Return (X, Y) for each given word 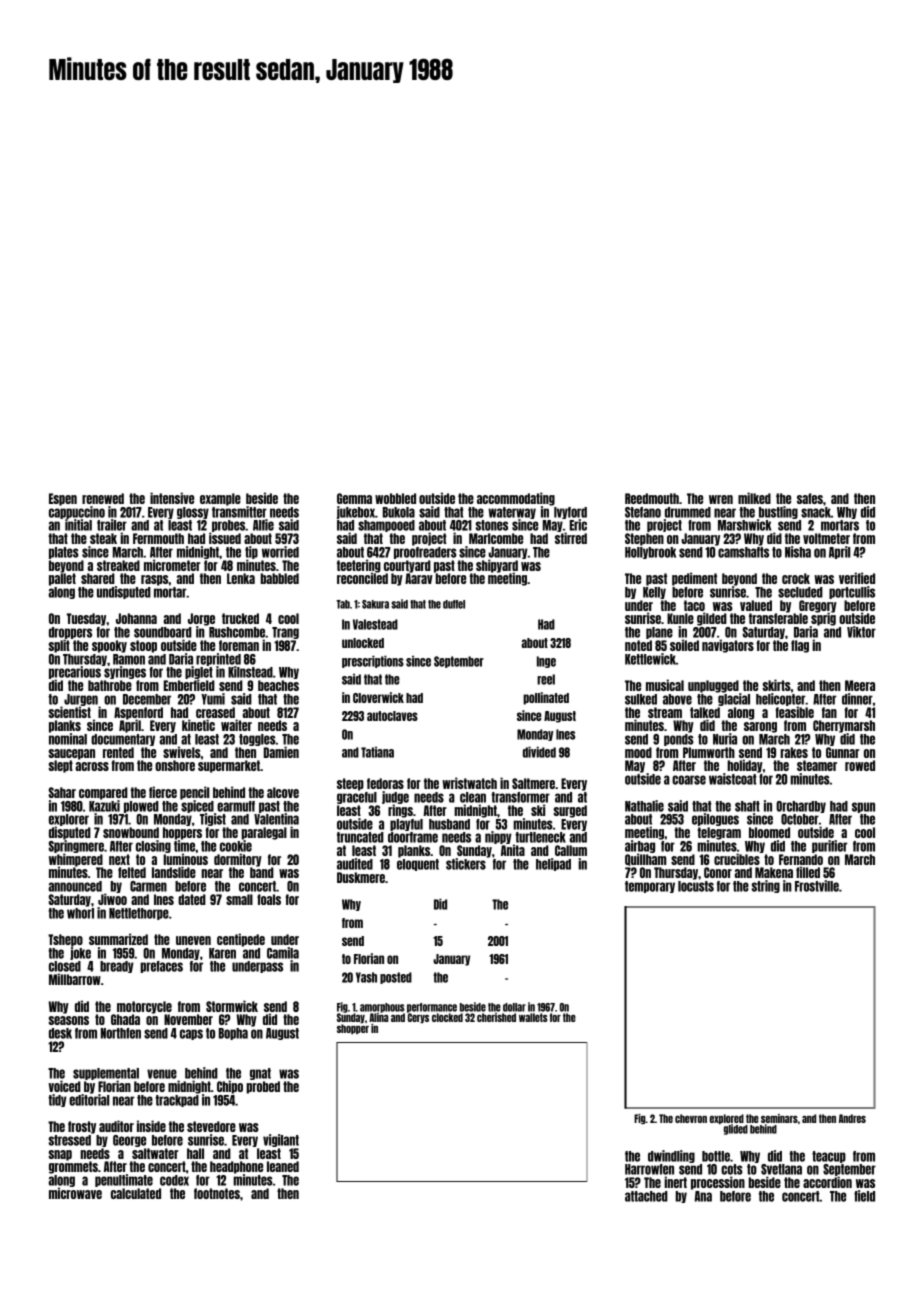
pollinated (546, 698)
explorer (69, 820)
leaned (283, 1166)
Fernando (801, 859)
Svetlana (781, 1169)
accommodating (516, 499)
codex (174, 1180)
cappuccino (77, 512)
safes (810, 498)
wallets (533, 1017)
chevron (691, 1118)
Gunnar (842, 752)
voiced (64, 1086)
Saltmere (533, 783)
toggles (257, 740)
